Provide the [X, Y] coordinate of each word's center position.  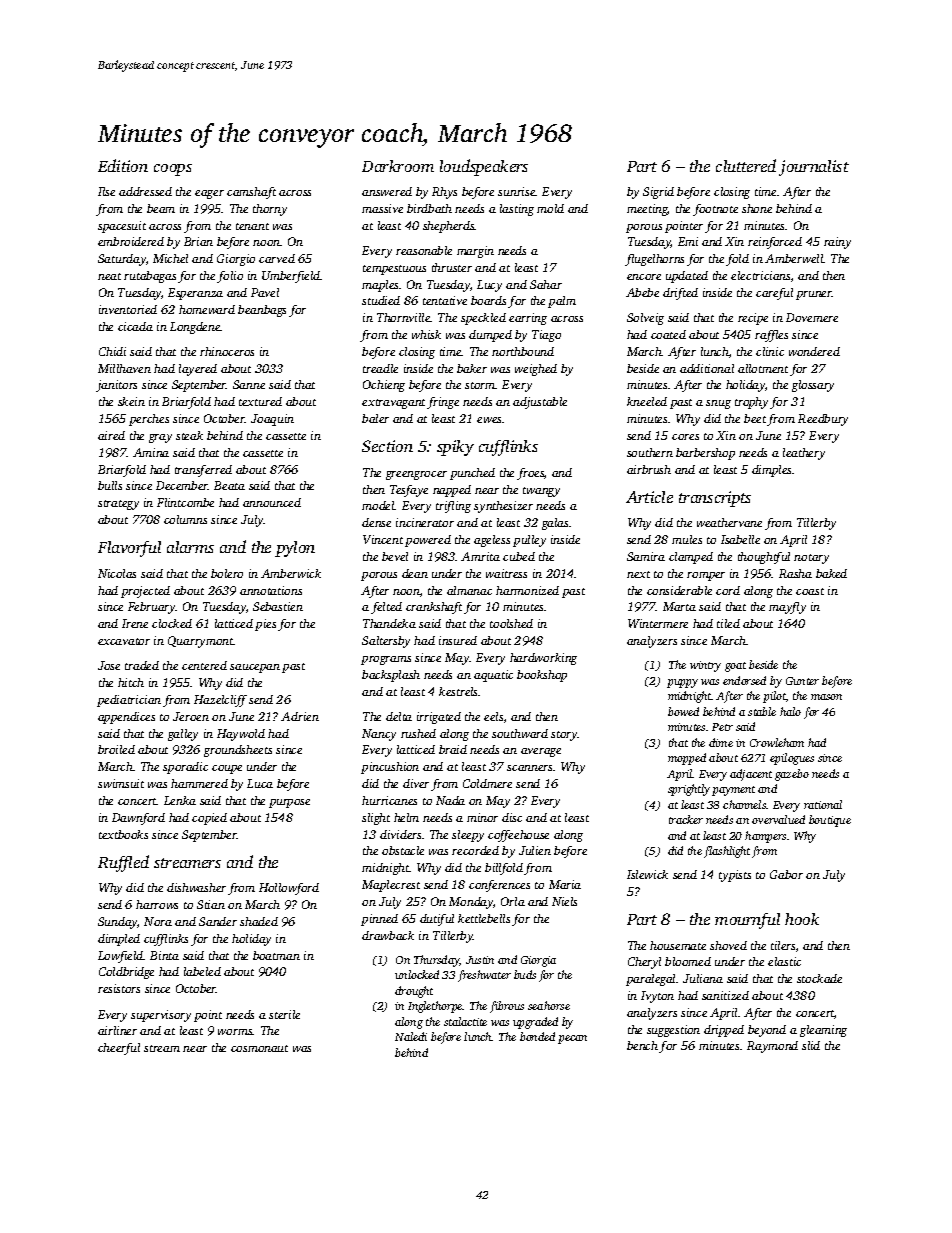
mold [550, 208]
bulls [110, 485]
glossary [813, 386]
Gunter [802, 681]
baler [375, 418]
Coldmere [487, 783]
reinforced [775, 243]
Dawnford [138, 819]
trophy [751, 403]
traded [142, 665]
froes [530, 474]
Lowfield [121, 957]
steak [189, 435]
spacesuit [122, 227]
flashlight [727, 852]
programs [386, 660]
